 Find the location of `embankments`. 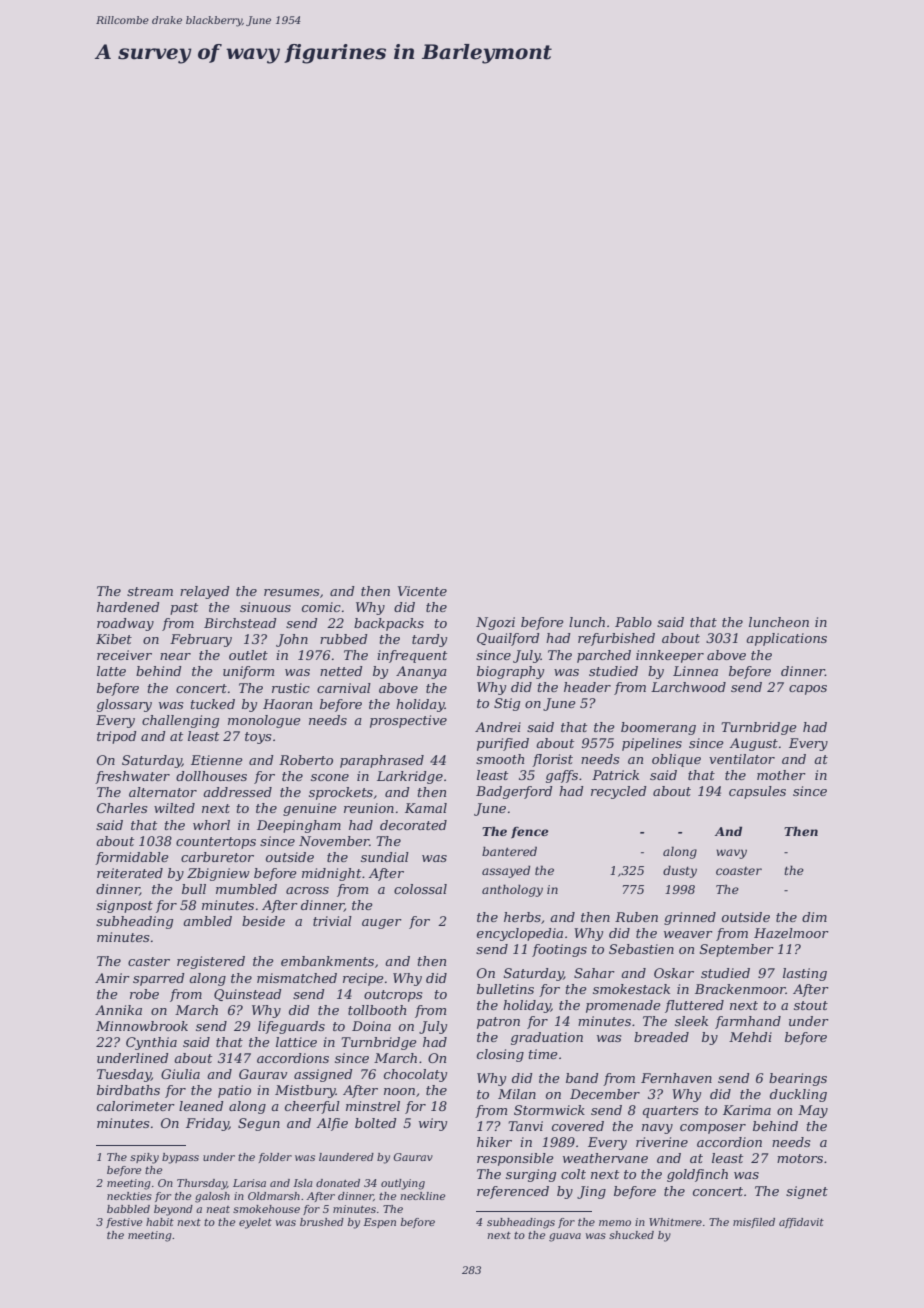

embankments is located at coordinates (327, 961).
